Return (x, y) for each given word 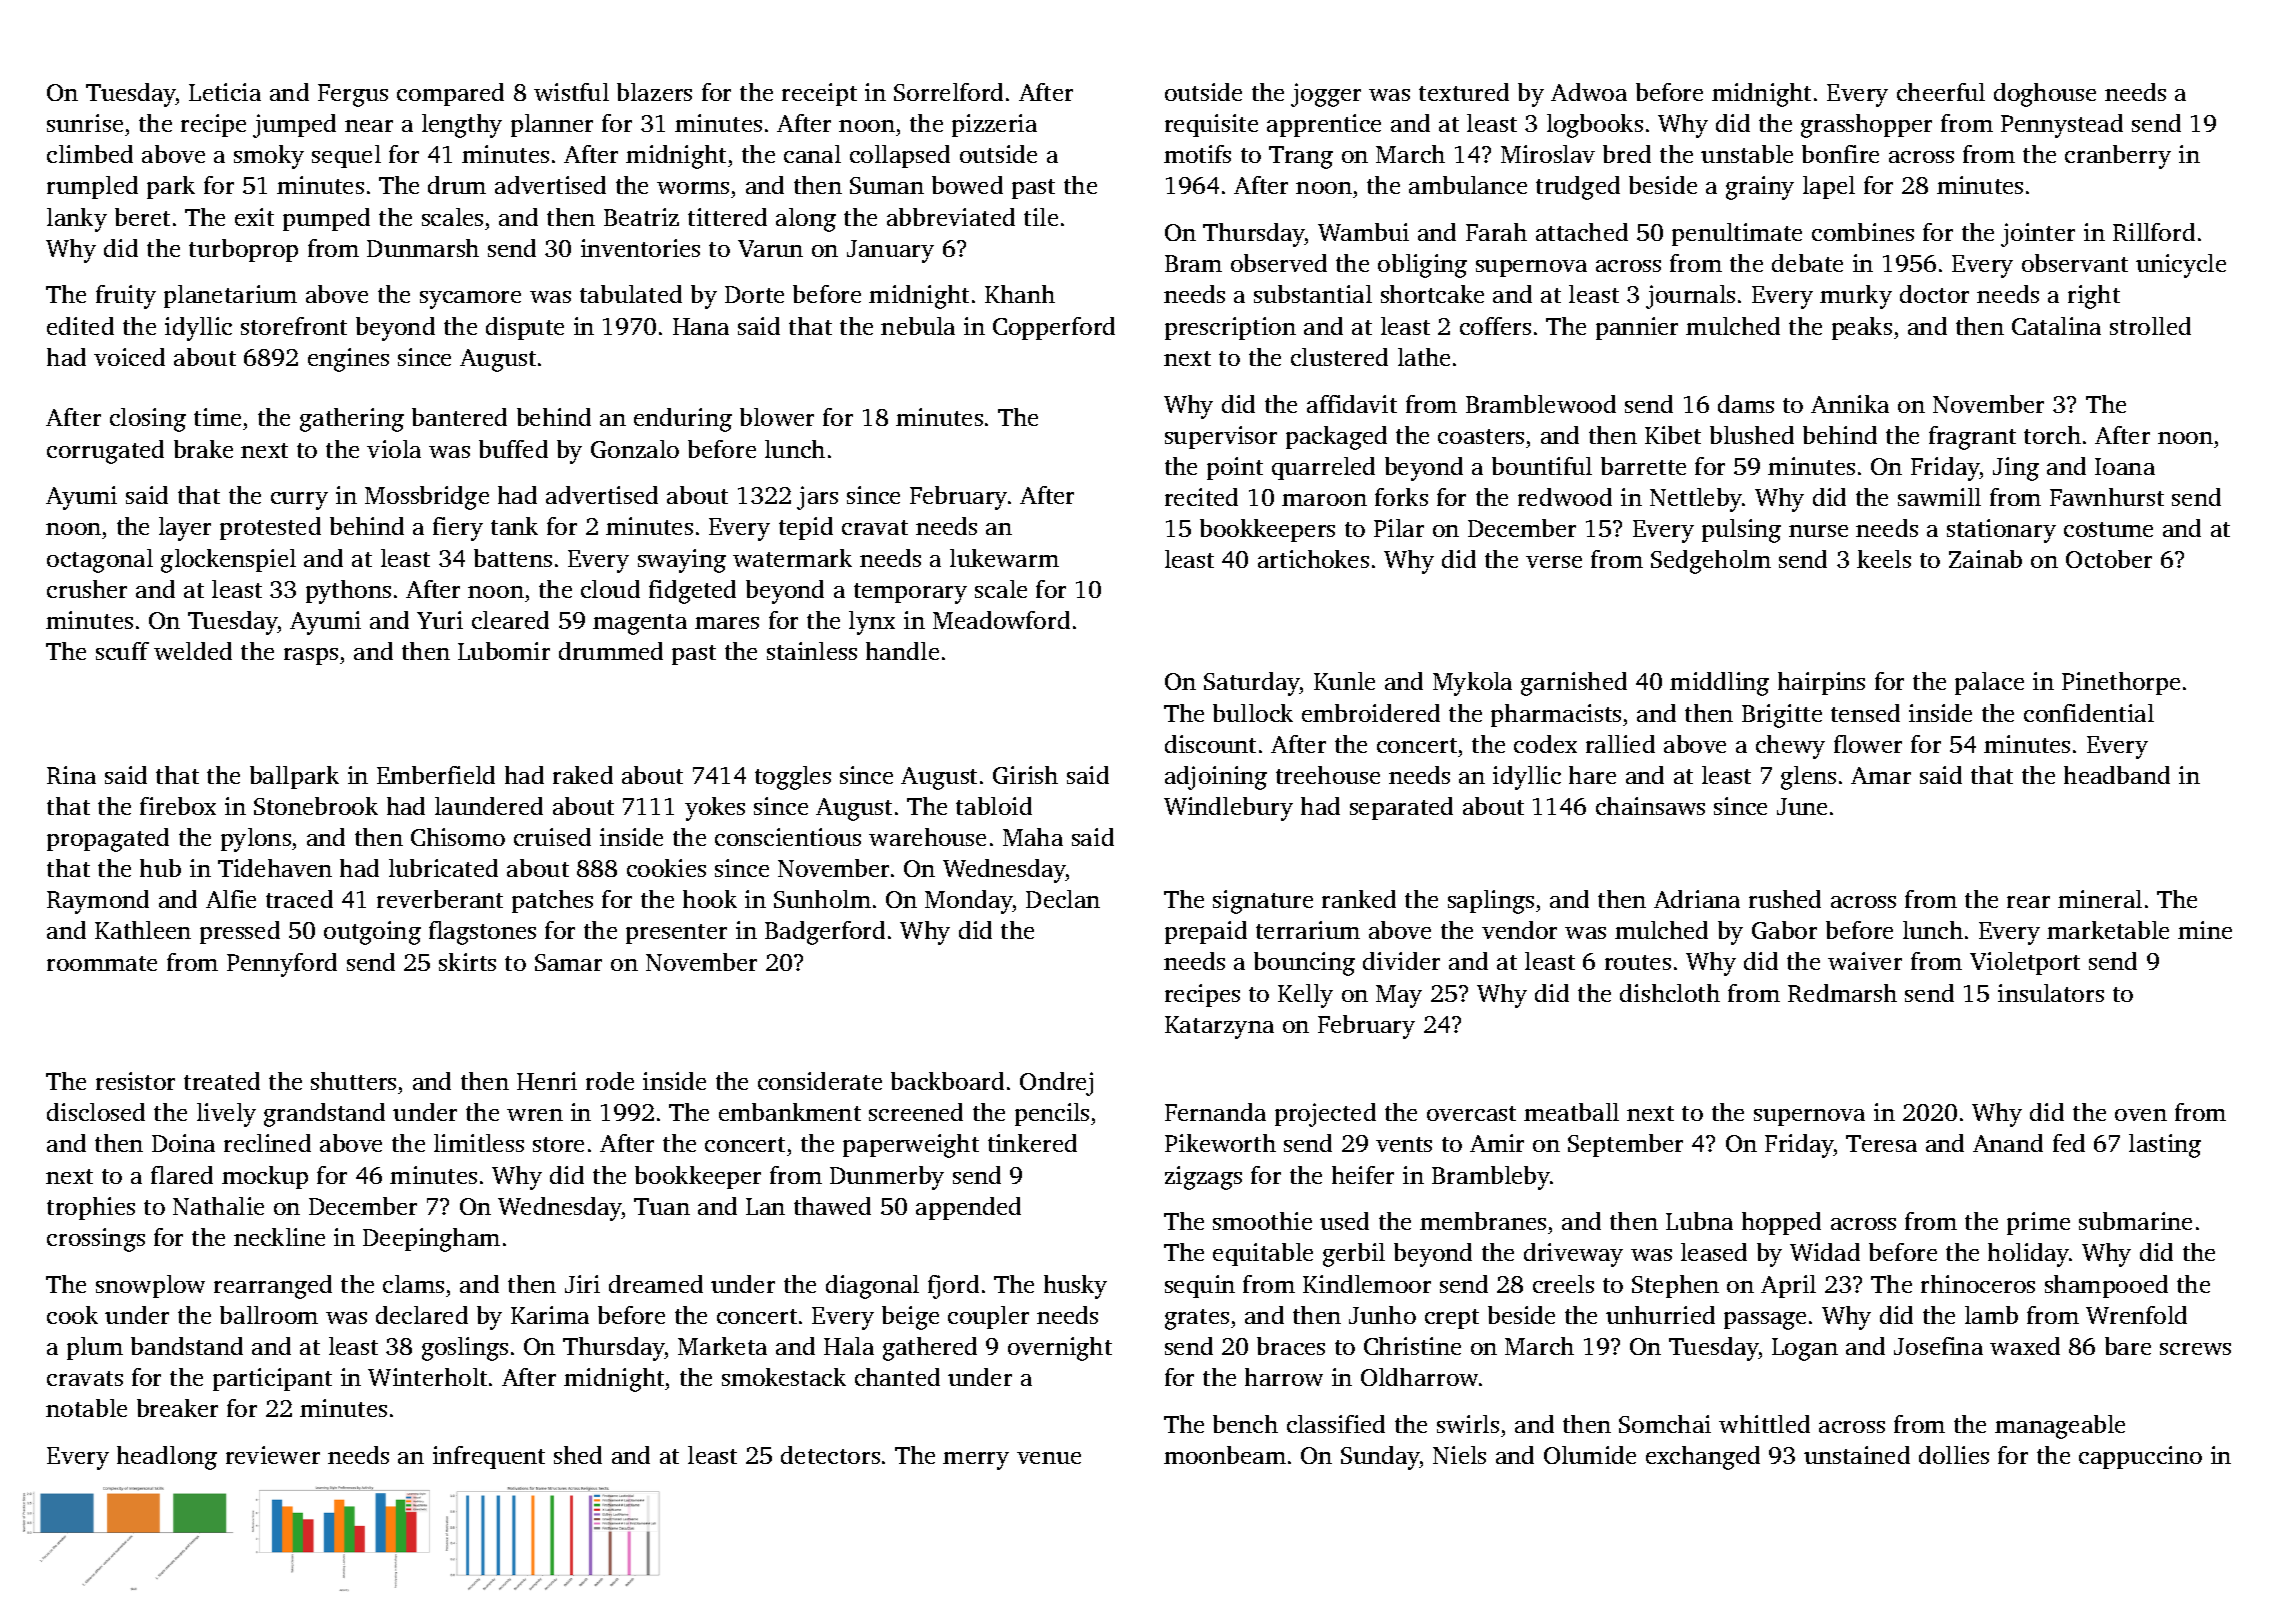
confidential (2089, 713)
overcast (1471, 1113)
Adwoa (1589, 92)
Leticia (225, 92)
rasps (311, 656)
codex (1545, 744)
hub (160, 868)
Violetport (2025, 963)
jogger (1326, 95)
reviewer (273, 1455)
